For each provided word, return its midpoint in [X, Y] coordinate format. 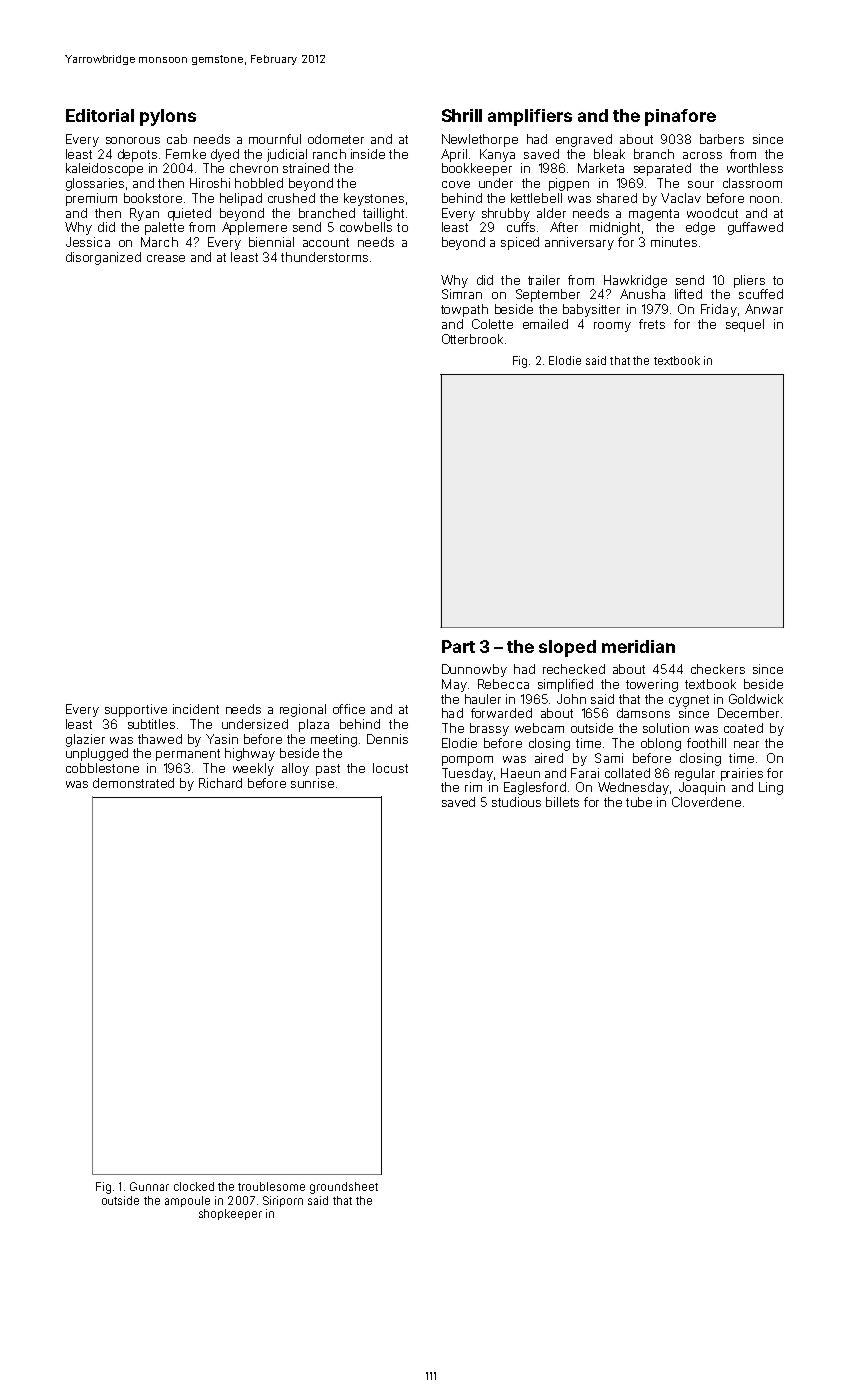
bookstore [153, 198]
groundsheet [344, 1188]
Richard [220, 783]
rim [473, 787]
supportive [136, 710]
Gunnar [149, 1186]
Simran [462, 294]
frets [652, 324]
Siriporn [283, 1201]
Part [458, 646]
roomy [612, 327]
